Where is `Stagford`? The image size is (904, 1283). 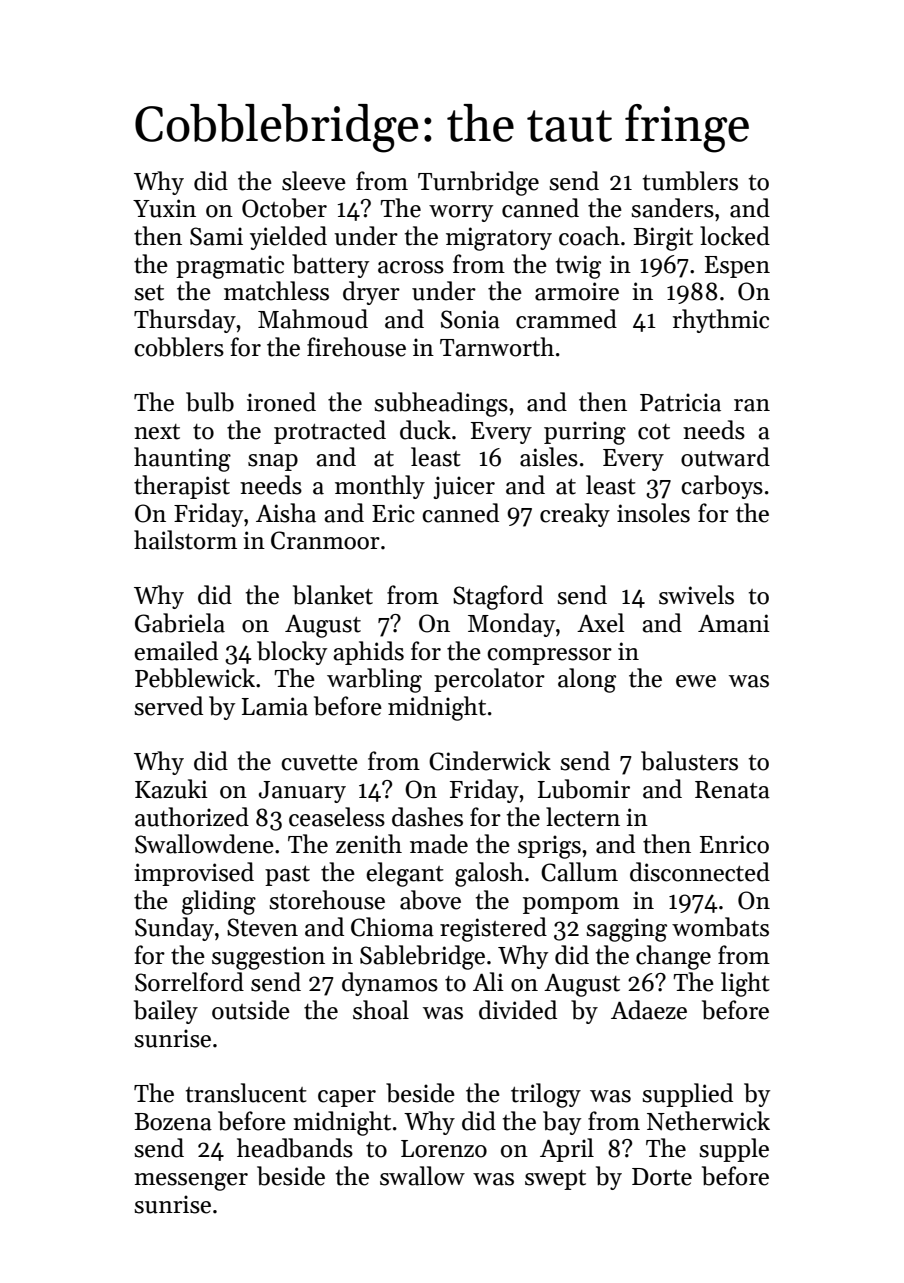
Stagford is located at coordinates (498, 597).
